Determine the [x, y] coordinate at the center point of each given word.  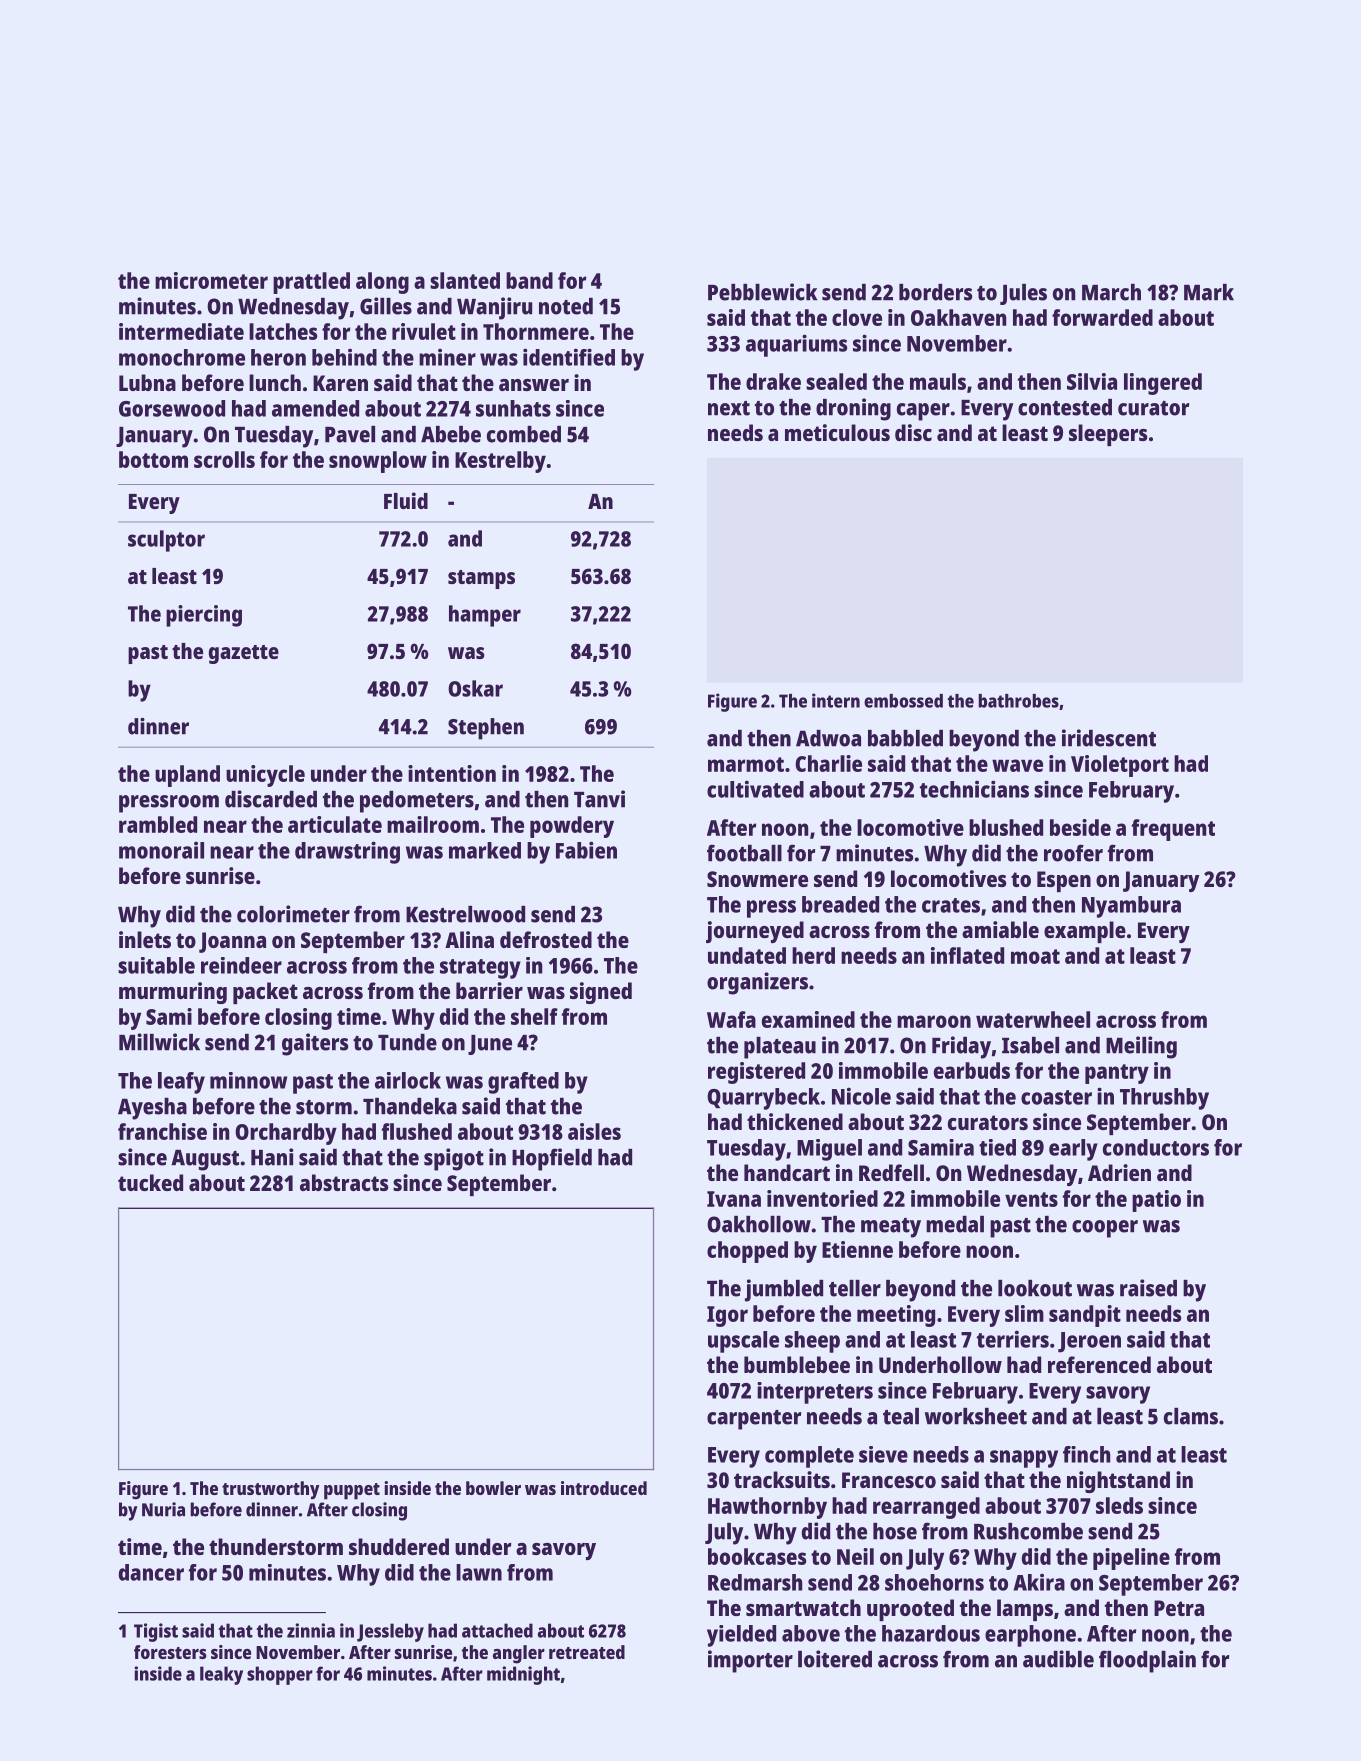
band [529, 280]
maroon [934, 1021]
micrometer [211, 280]
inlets [145, 939]
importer [750, 1661]
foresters [170, 1652]
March [1111, 292]
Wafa [731, 1019]
